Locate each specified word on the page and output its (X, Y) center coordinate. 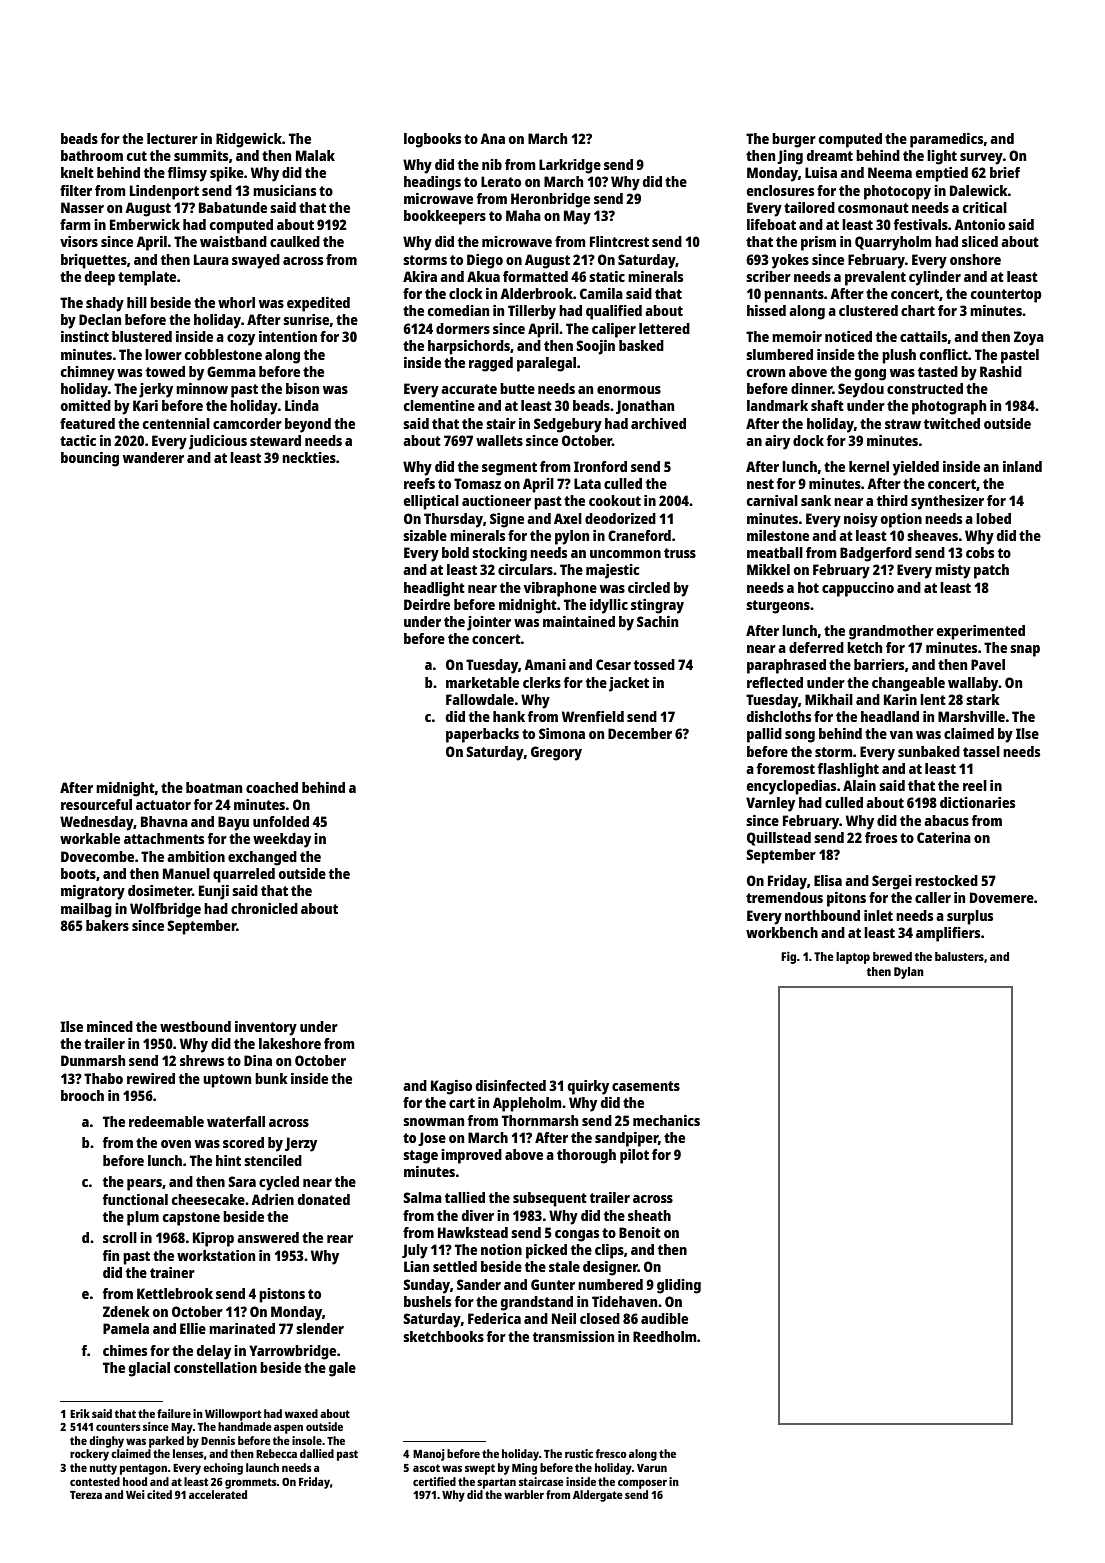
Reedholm (665, 1336)
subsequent (550, 1199)
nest (760, 484)
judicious (218, 442)
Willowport (233, 1415)
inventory (266, 1028)
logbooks (432, 140)
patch (991, 571)
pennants (794, 296)
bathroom (92, 155)
